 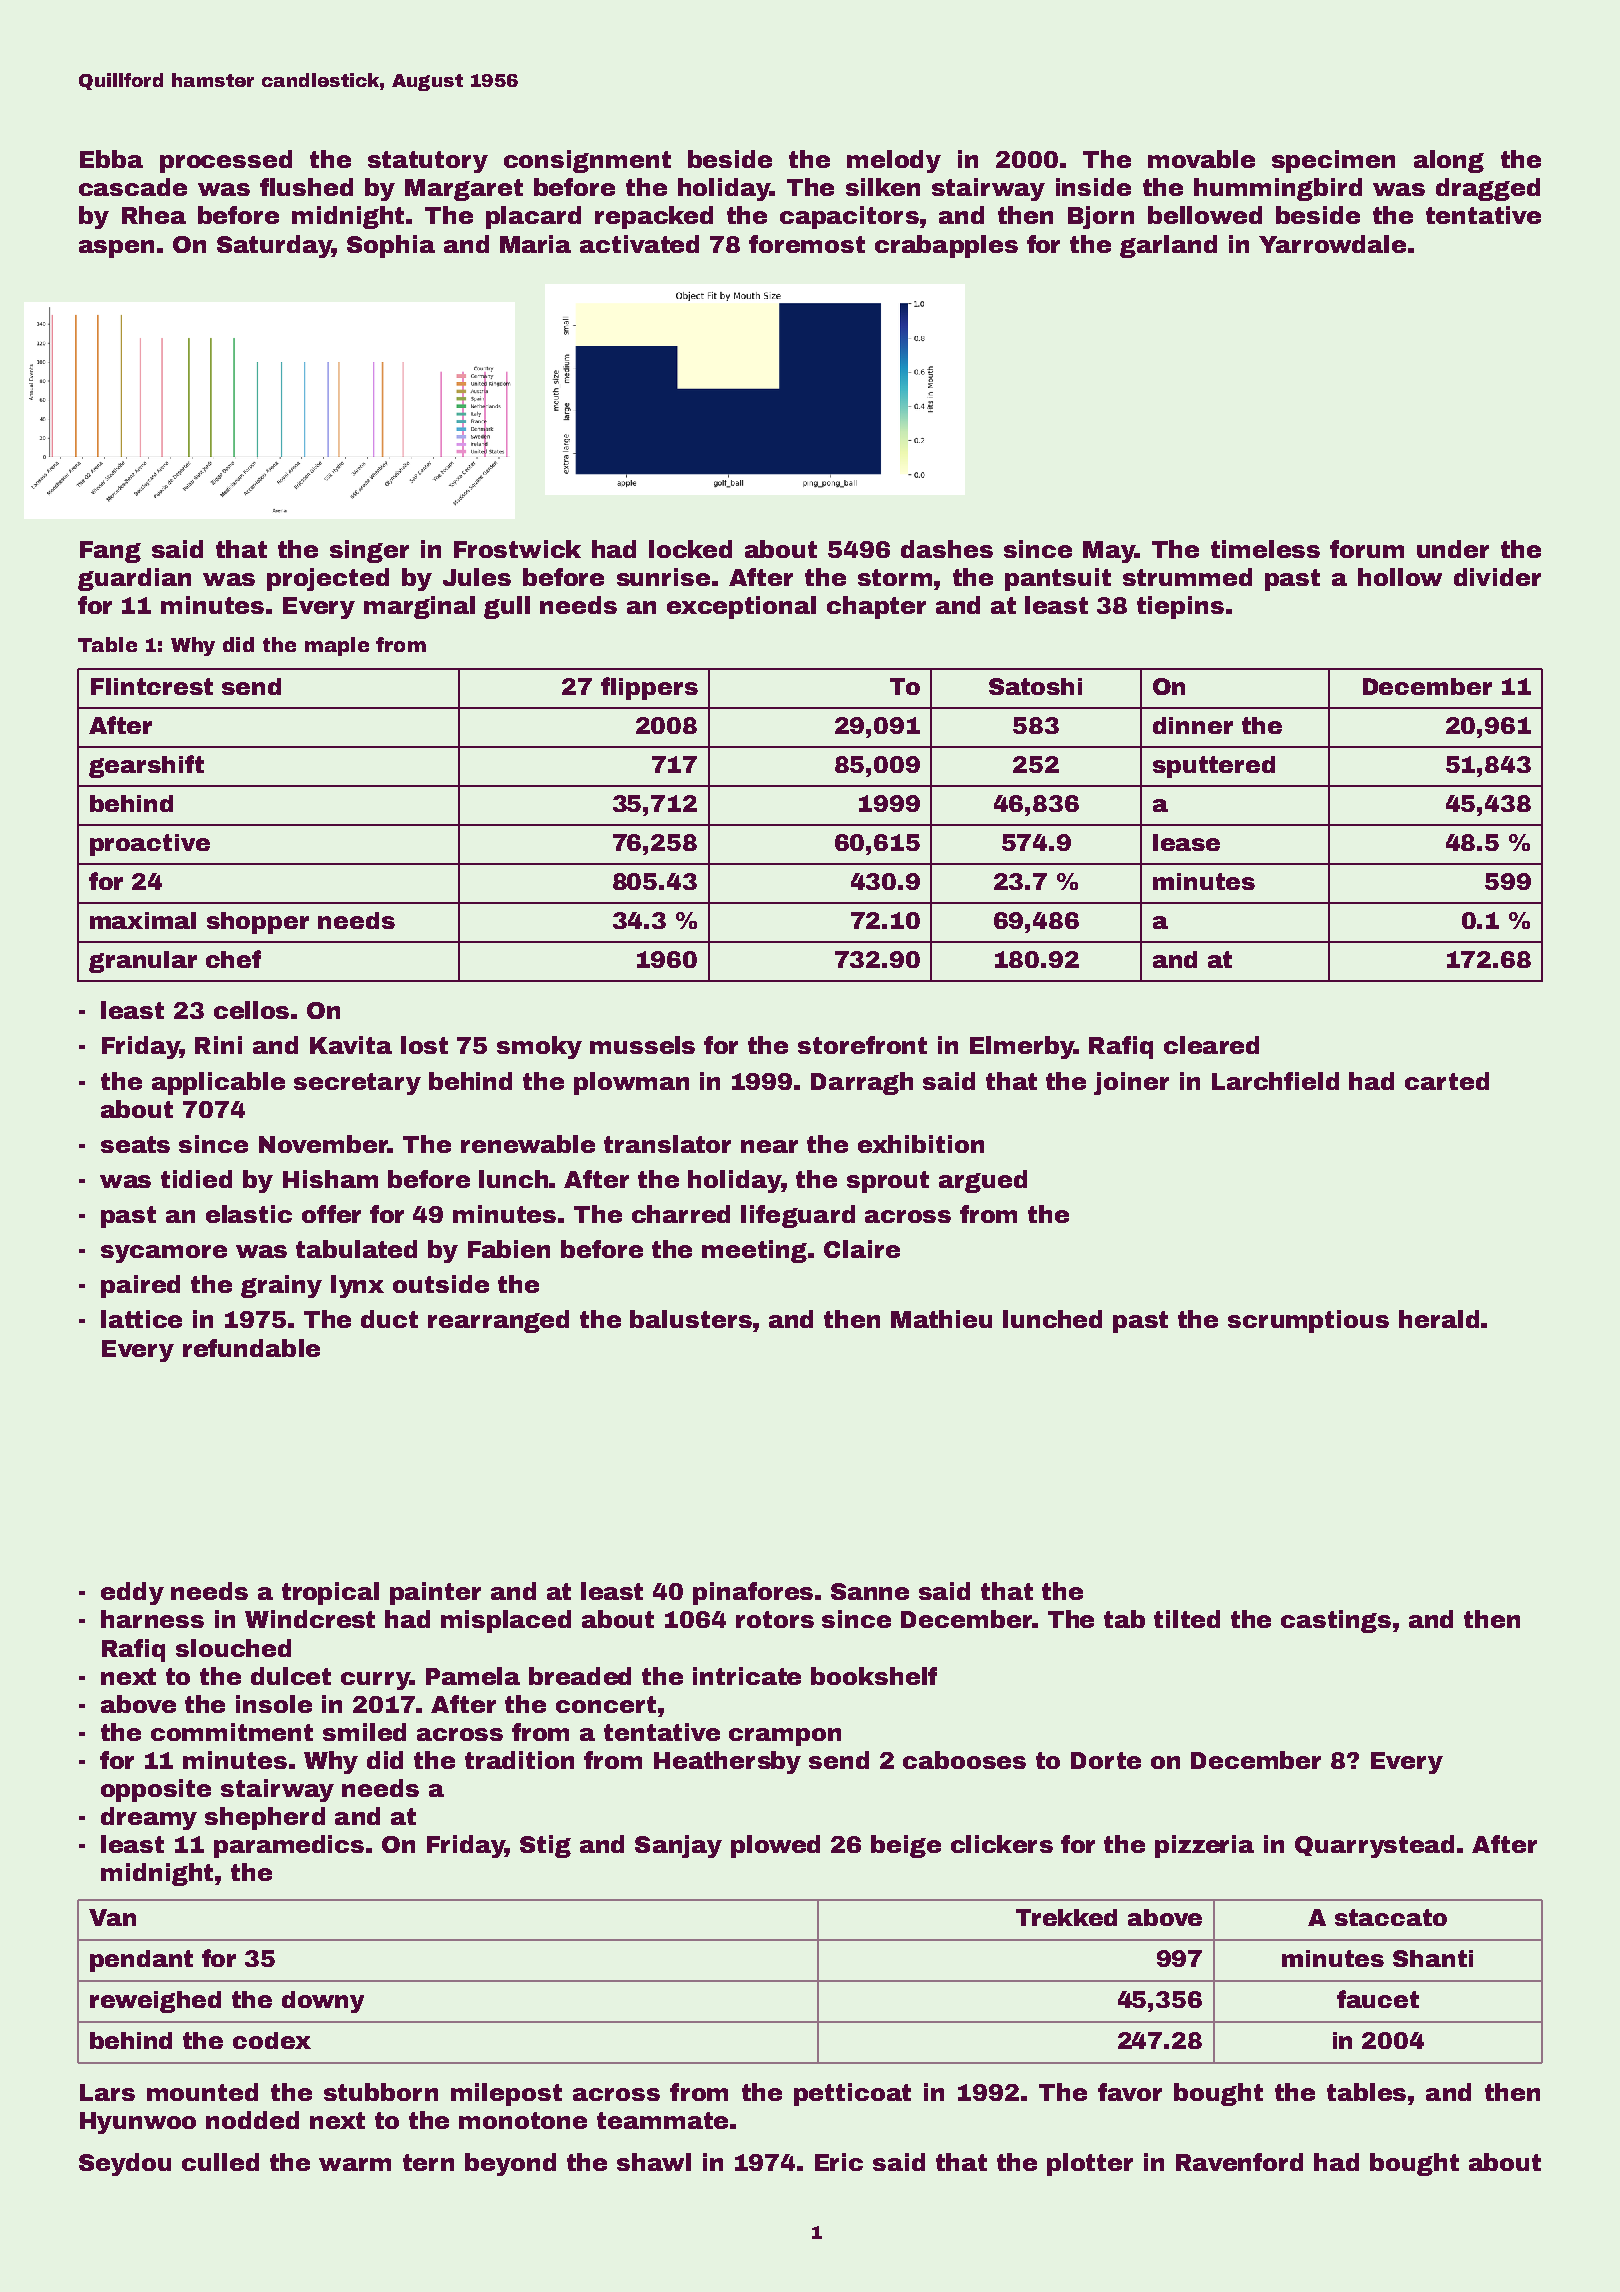 I want to click on herald, so click(x=1439, y=1319).
